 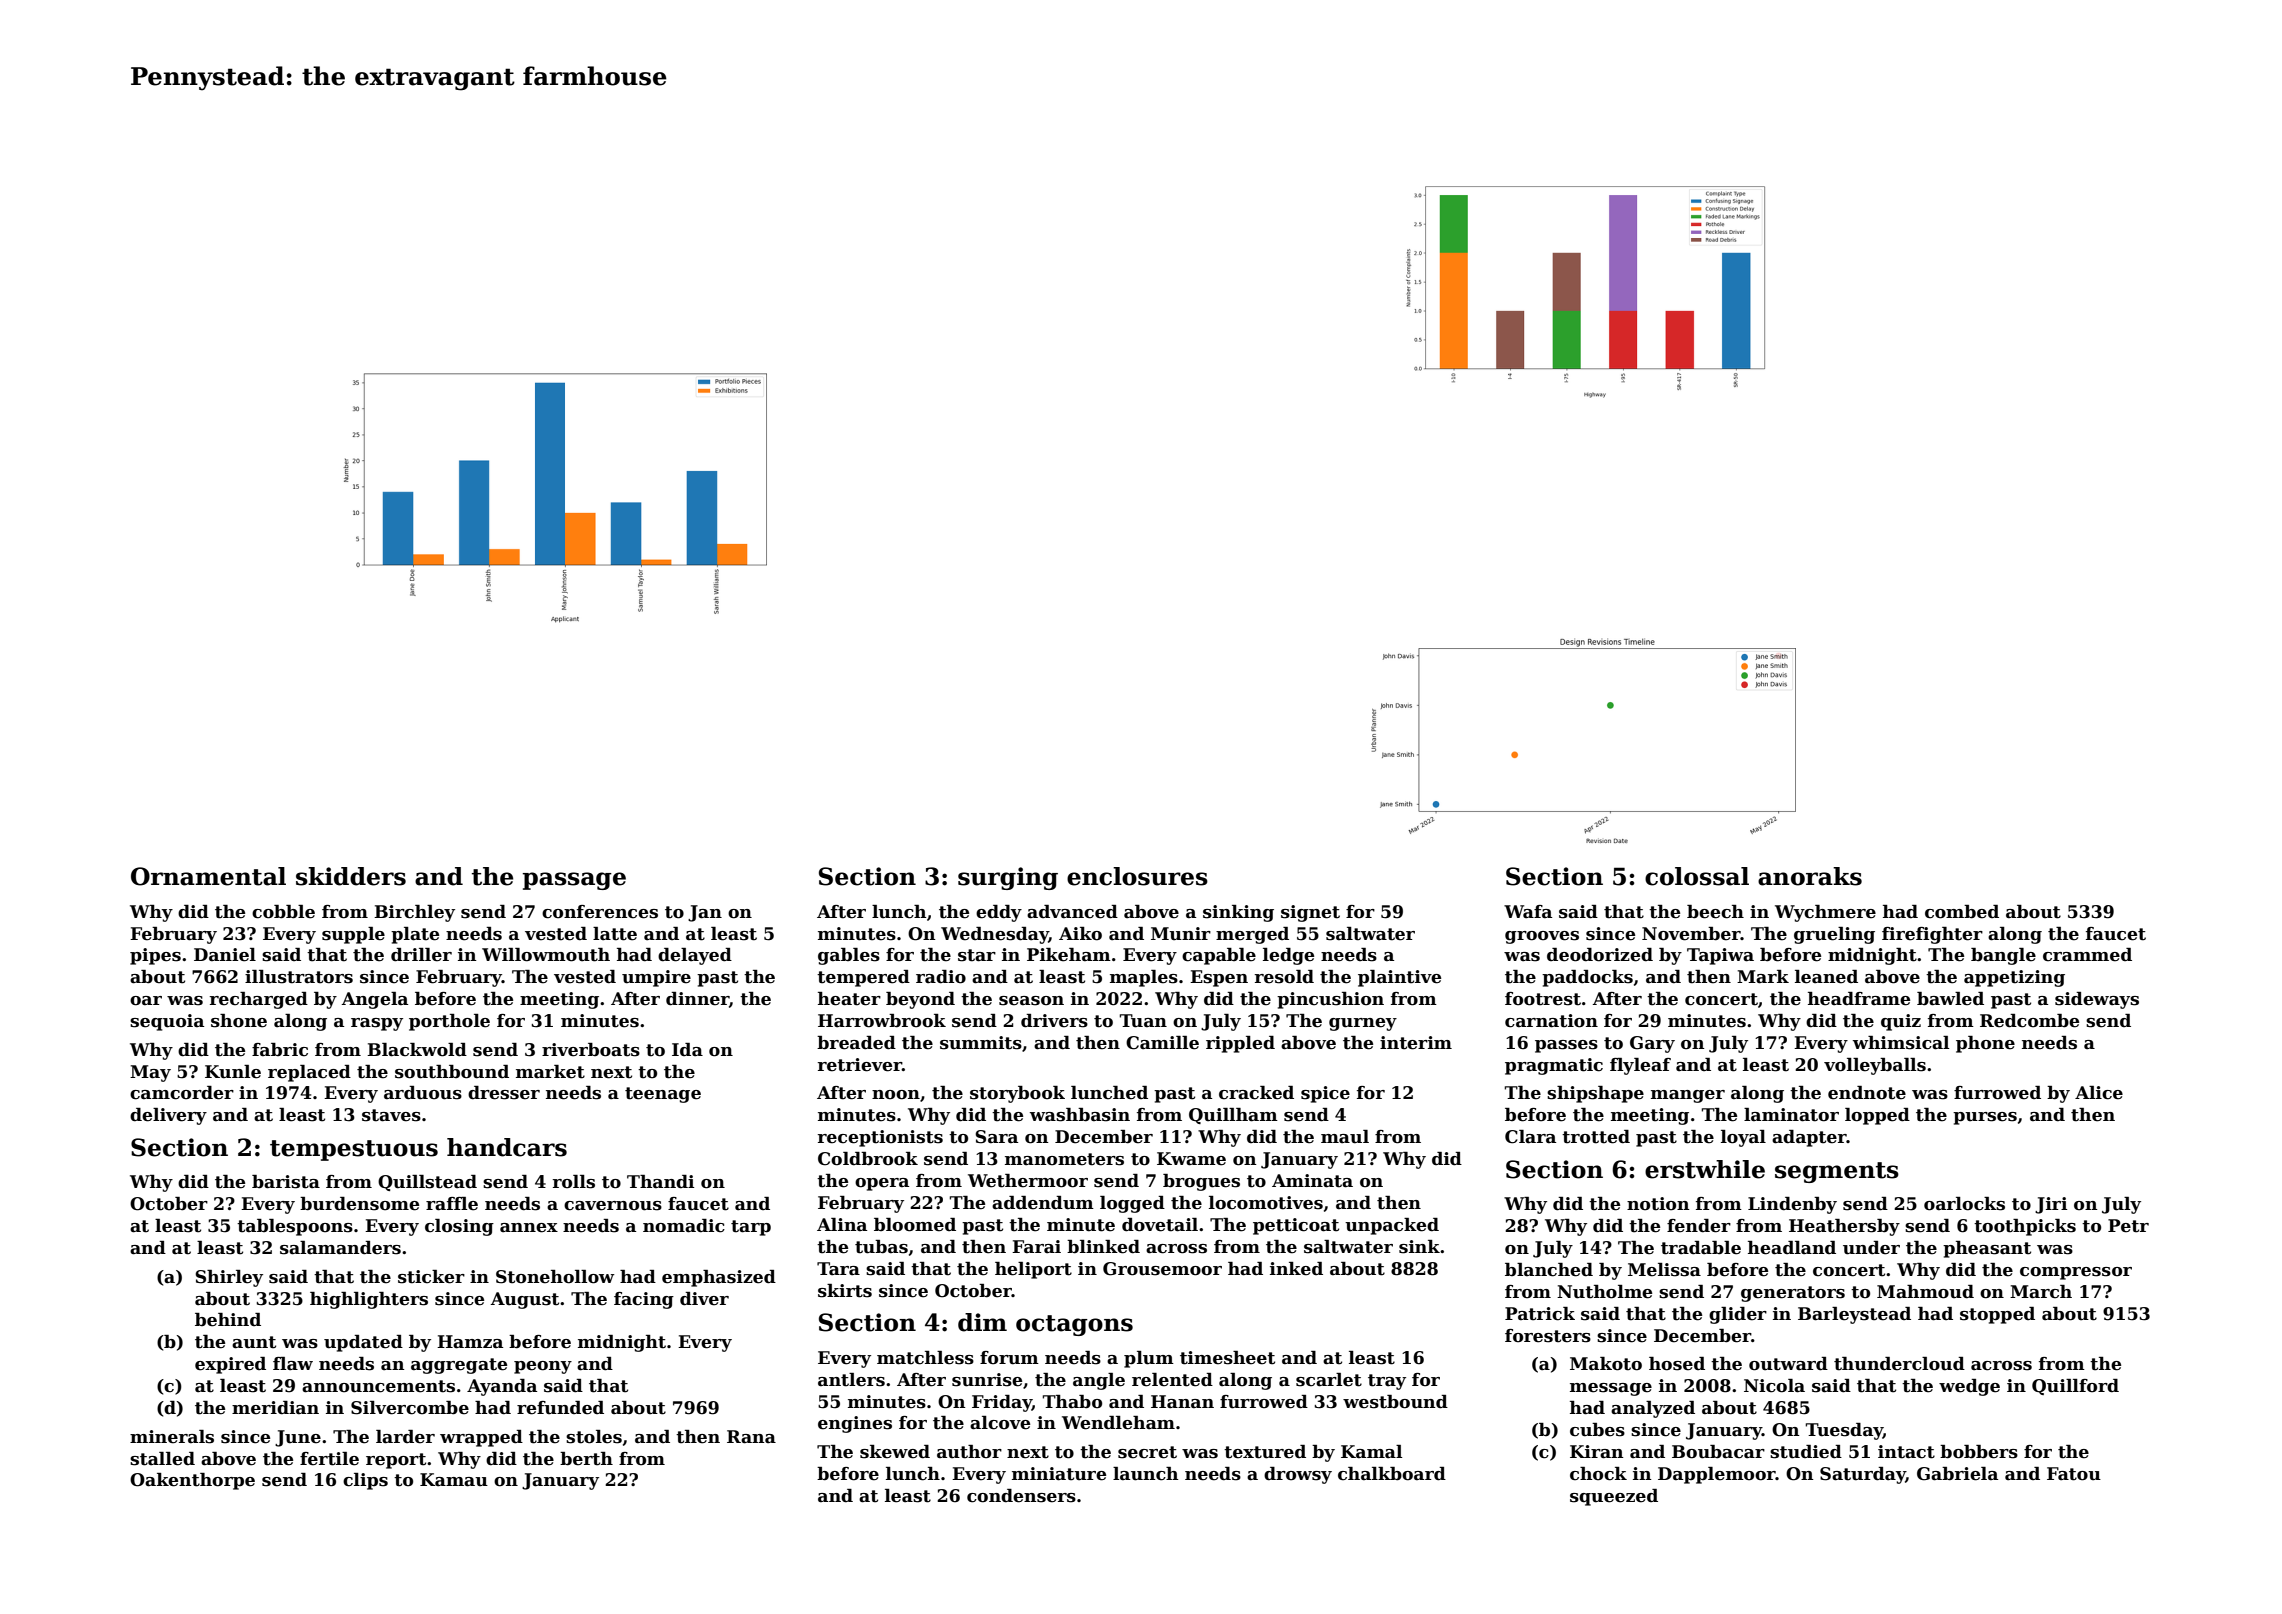 What do you see at coordinates (663, 1095) in the screenshot?
I see `teenage` at bounding box center [663, 1095].
